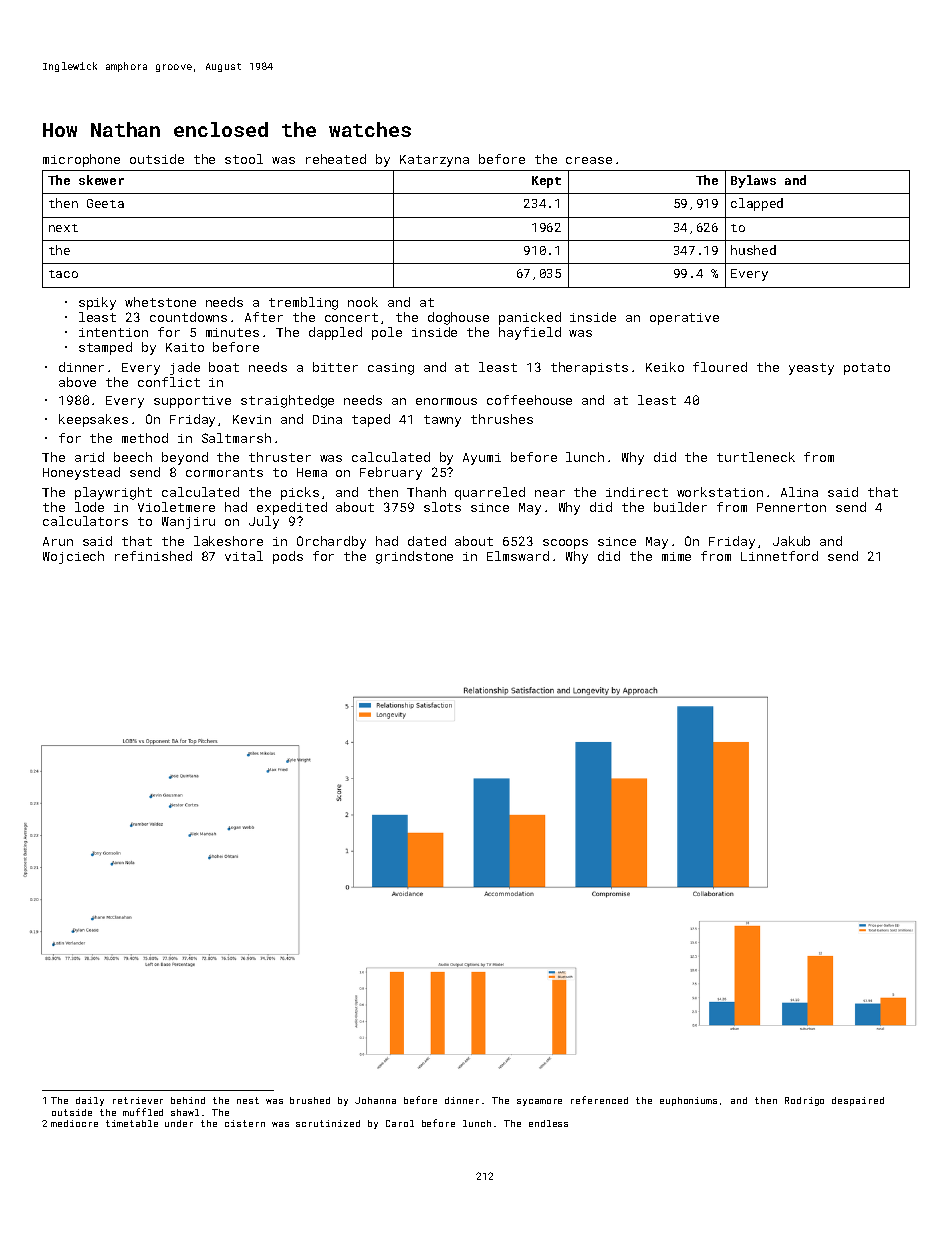 This document has height=1233, width=952. What do you see at coordinates (74, 1123) in the document?
I see `mediocre` at bounding box center [74, 1123].
